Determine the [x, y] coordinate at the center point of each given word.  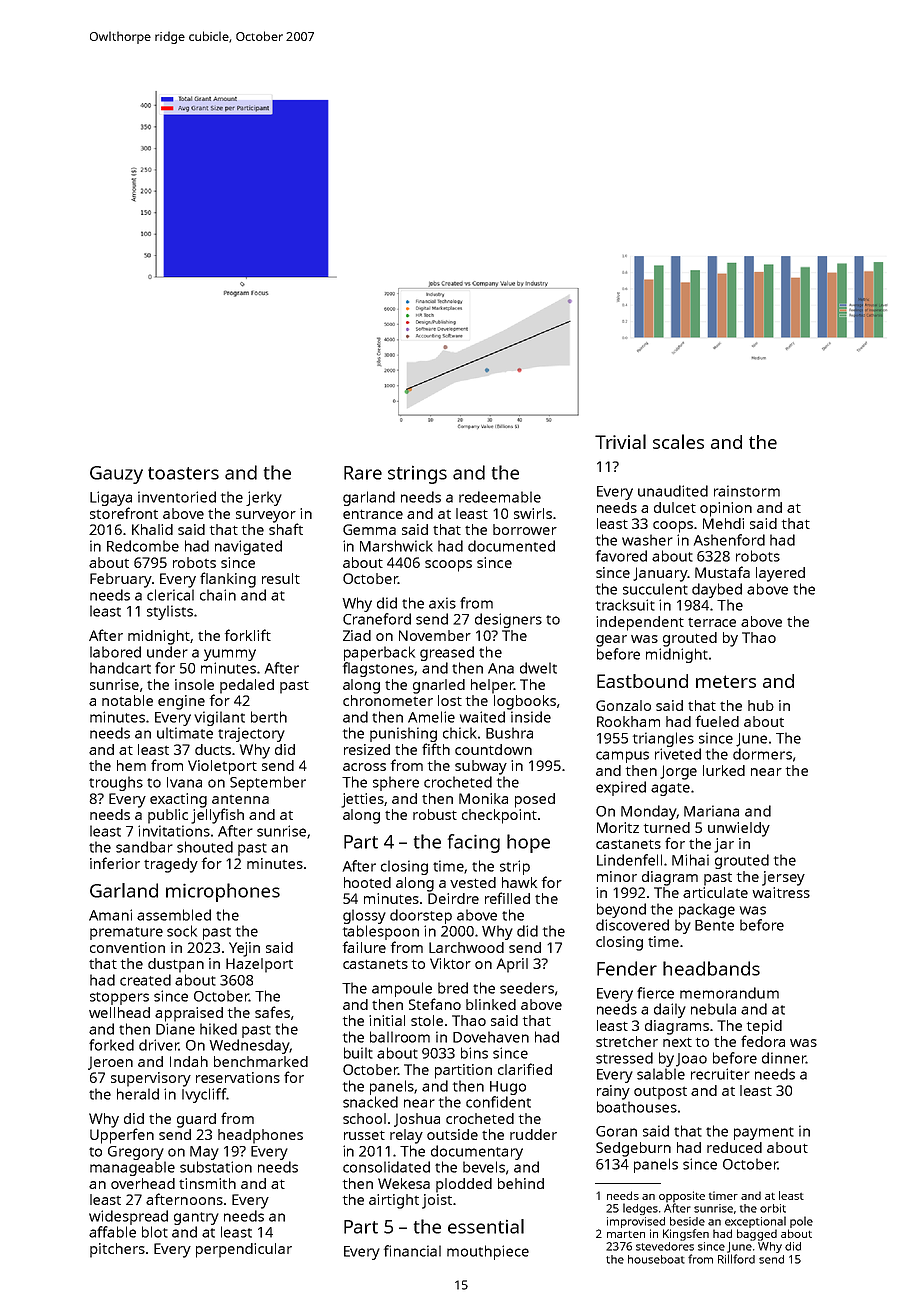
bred [453, 988]
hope [528, 843]
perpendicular [244, 1250]
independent [640, 623]
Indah [189, 1061]
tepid [764, 1027]
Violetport [222, 767]
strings [417, 475]
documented [511, 546]
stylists [170, 612]
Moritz [618, 827]
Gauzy [116, 475]
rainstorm [747, 491]
